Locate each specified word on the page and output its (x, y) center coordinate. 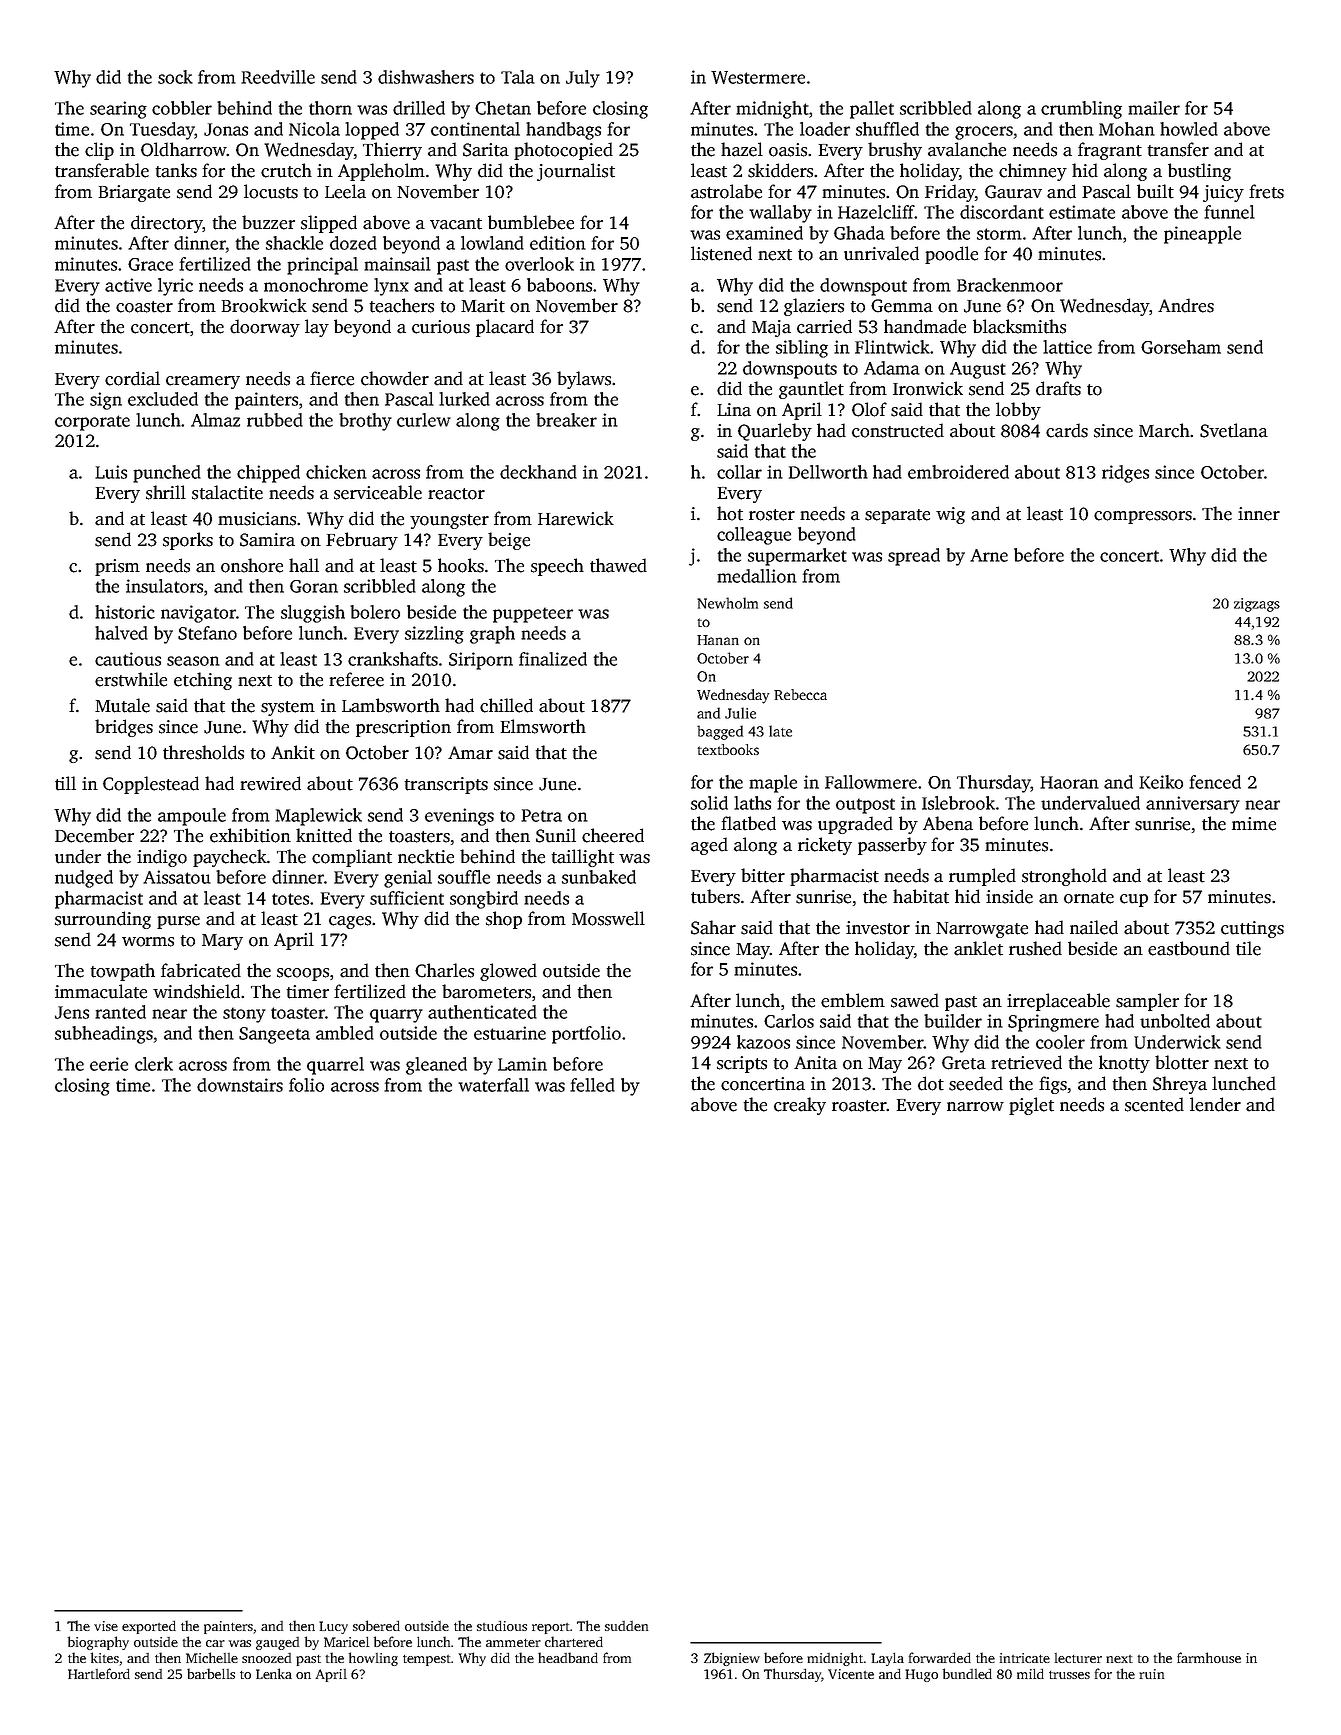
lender (1215, 1104)
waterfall (493, 1085)
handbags (563, 131)
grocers (984, 133)
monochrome (316, 285)
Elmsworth (543, 726)
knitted (324, 835)
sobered (376, 1625)
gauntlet (811, 390)
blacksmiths (1019, 326)
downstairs (240, 1085)
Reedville (278, 77)
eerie (109, 1064)
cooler (1060, 1042)
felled (592, 1085)
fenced (1215, 782)
